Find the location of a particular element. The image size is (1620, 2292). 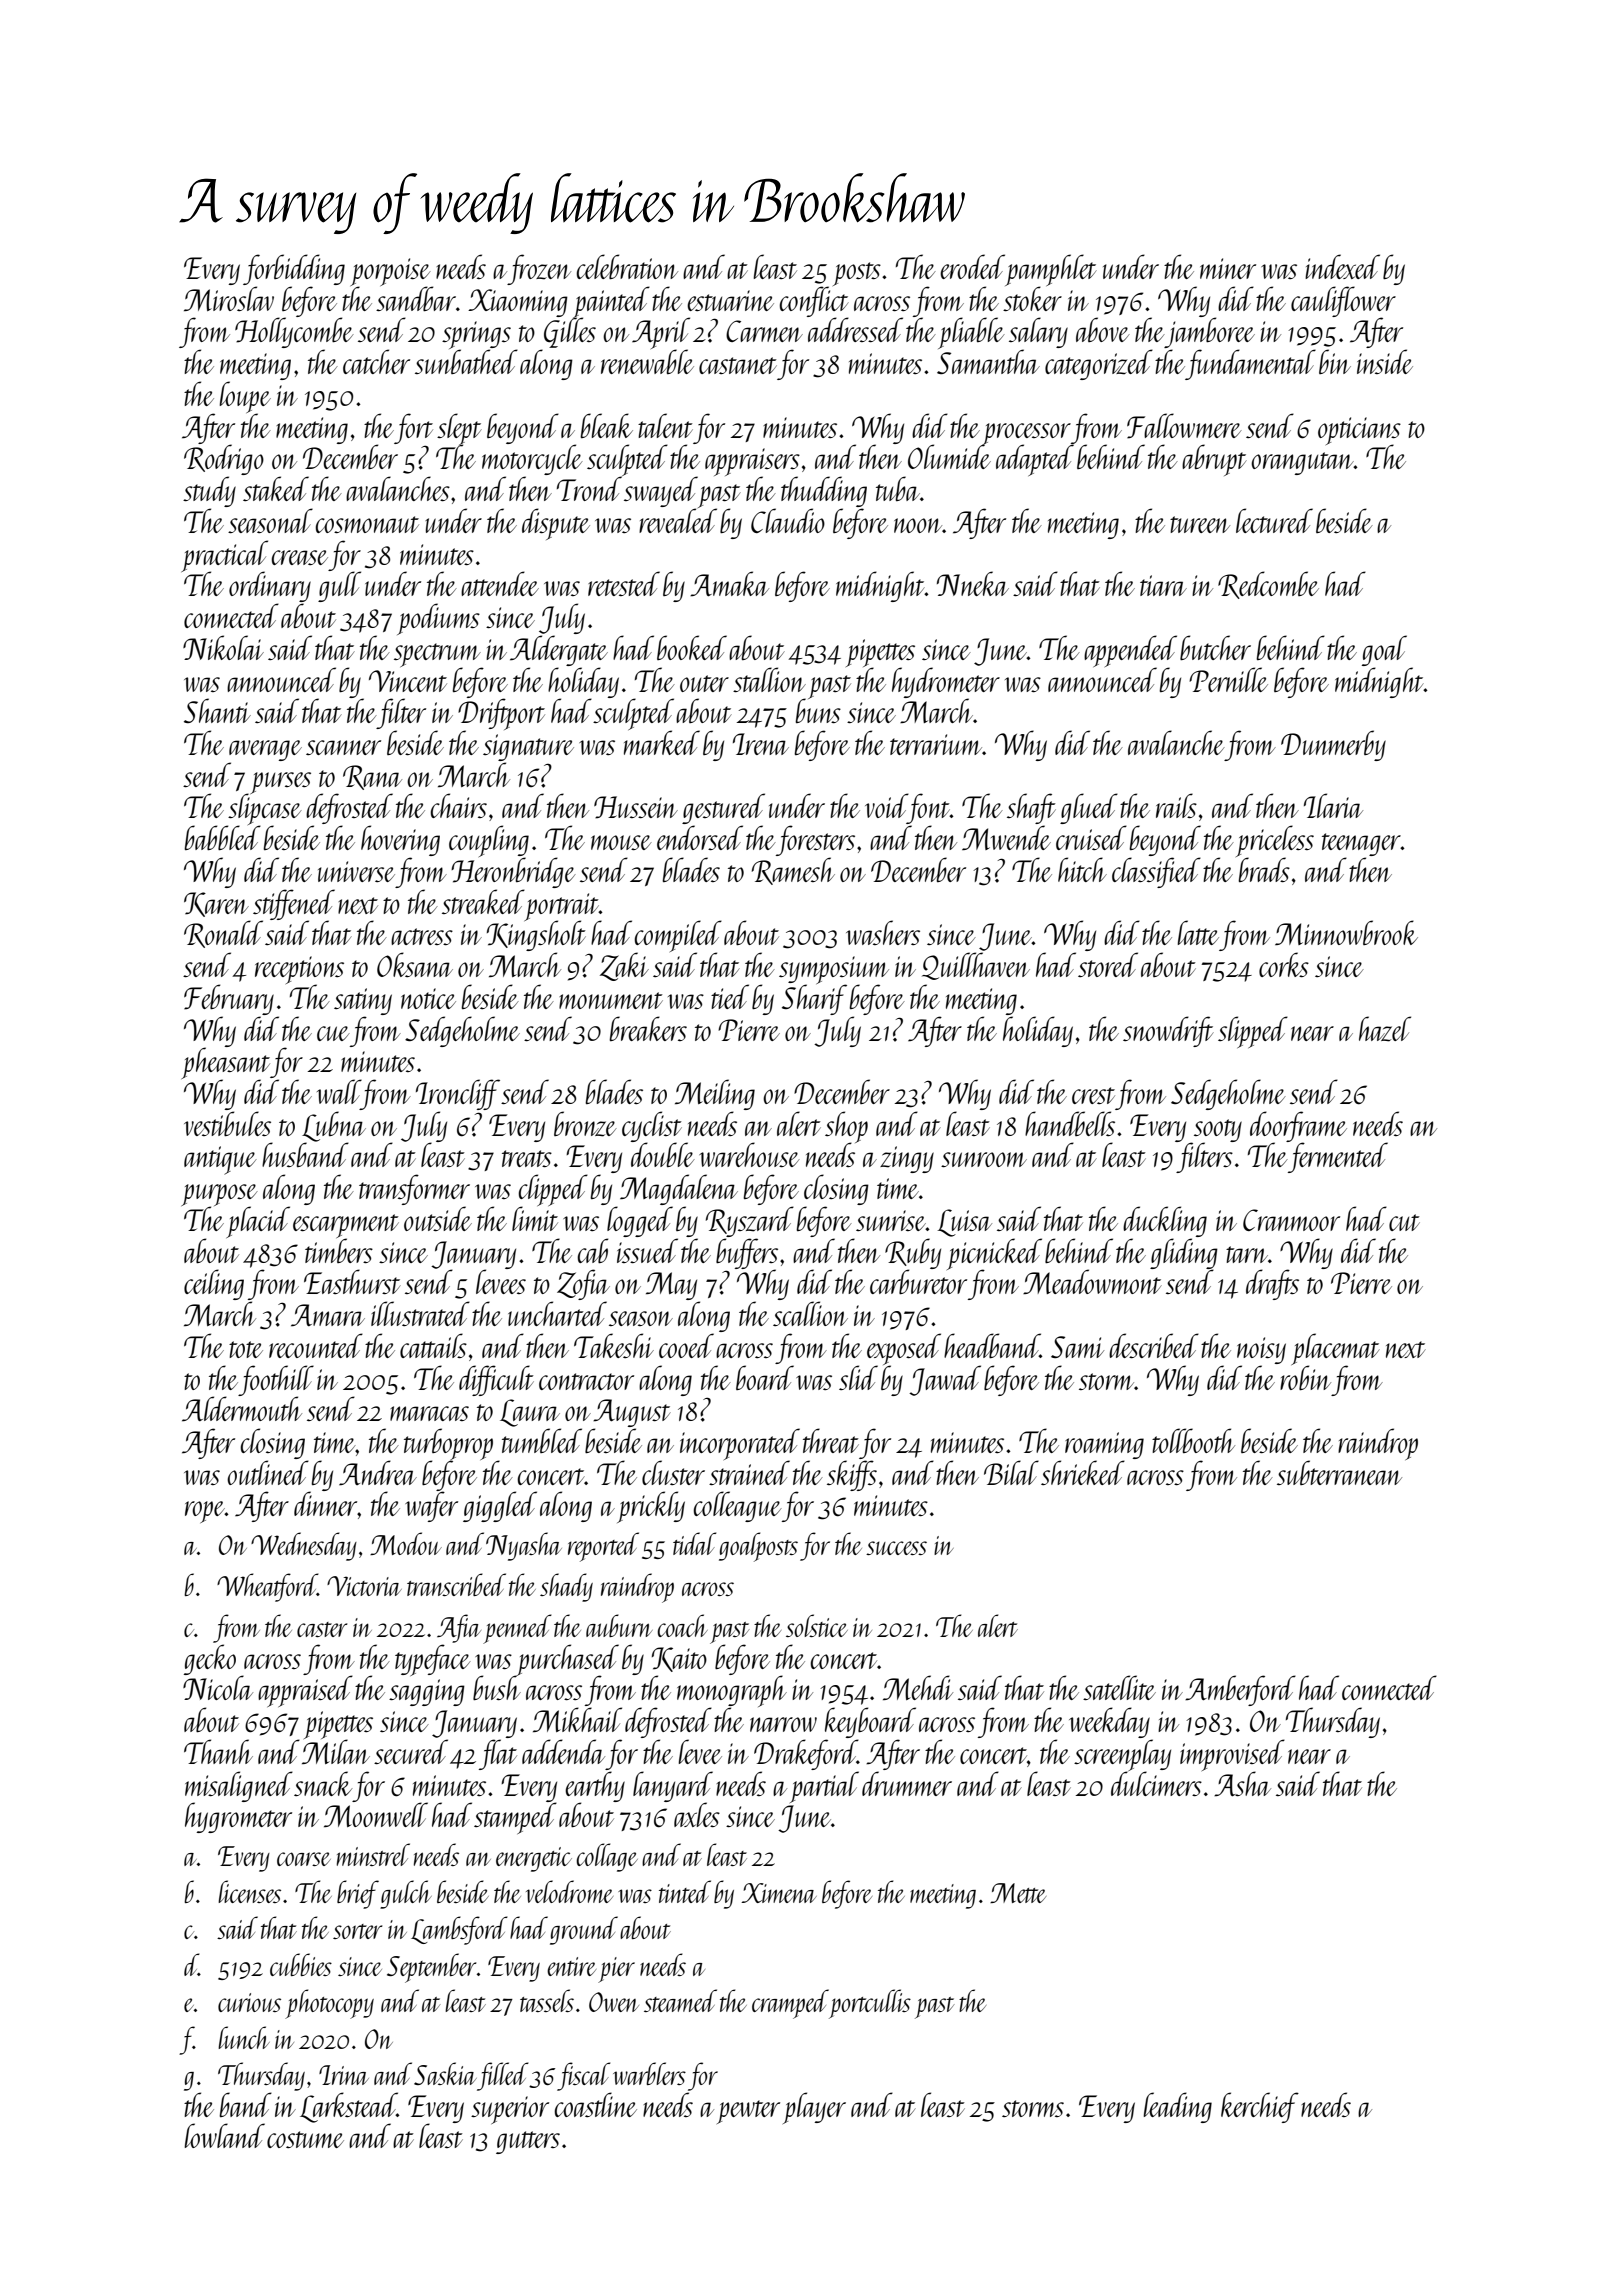

inside is located at coordinates (1385, 361).
